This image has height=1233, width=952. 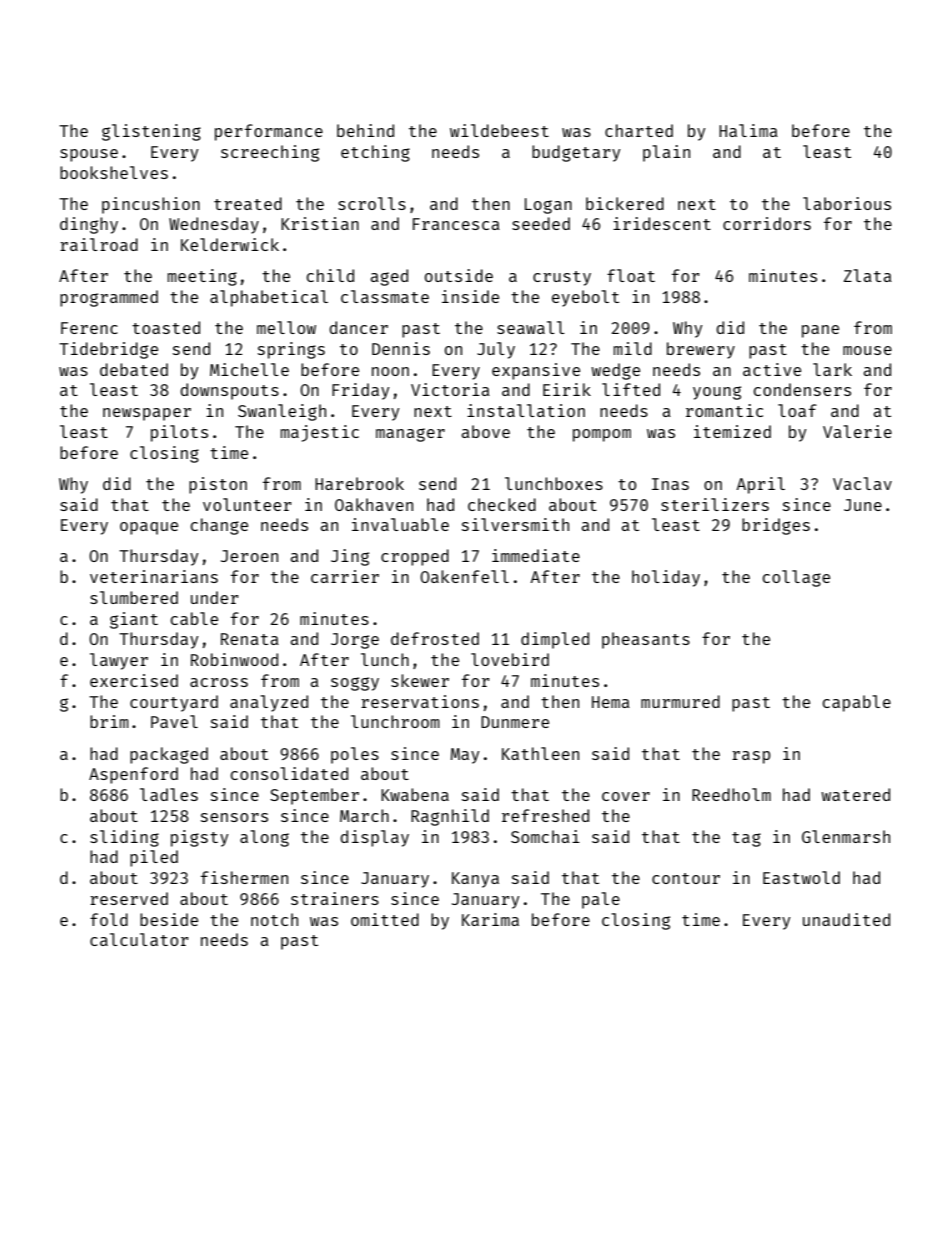 What do you see at coordinates (715, 504) in the image?
I see `sterilizers` at bounding box center [715, 504].
